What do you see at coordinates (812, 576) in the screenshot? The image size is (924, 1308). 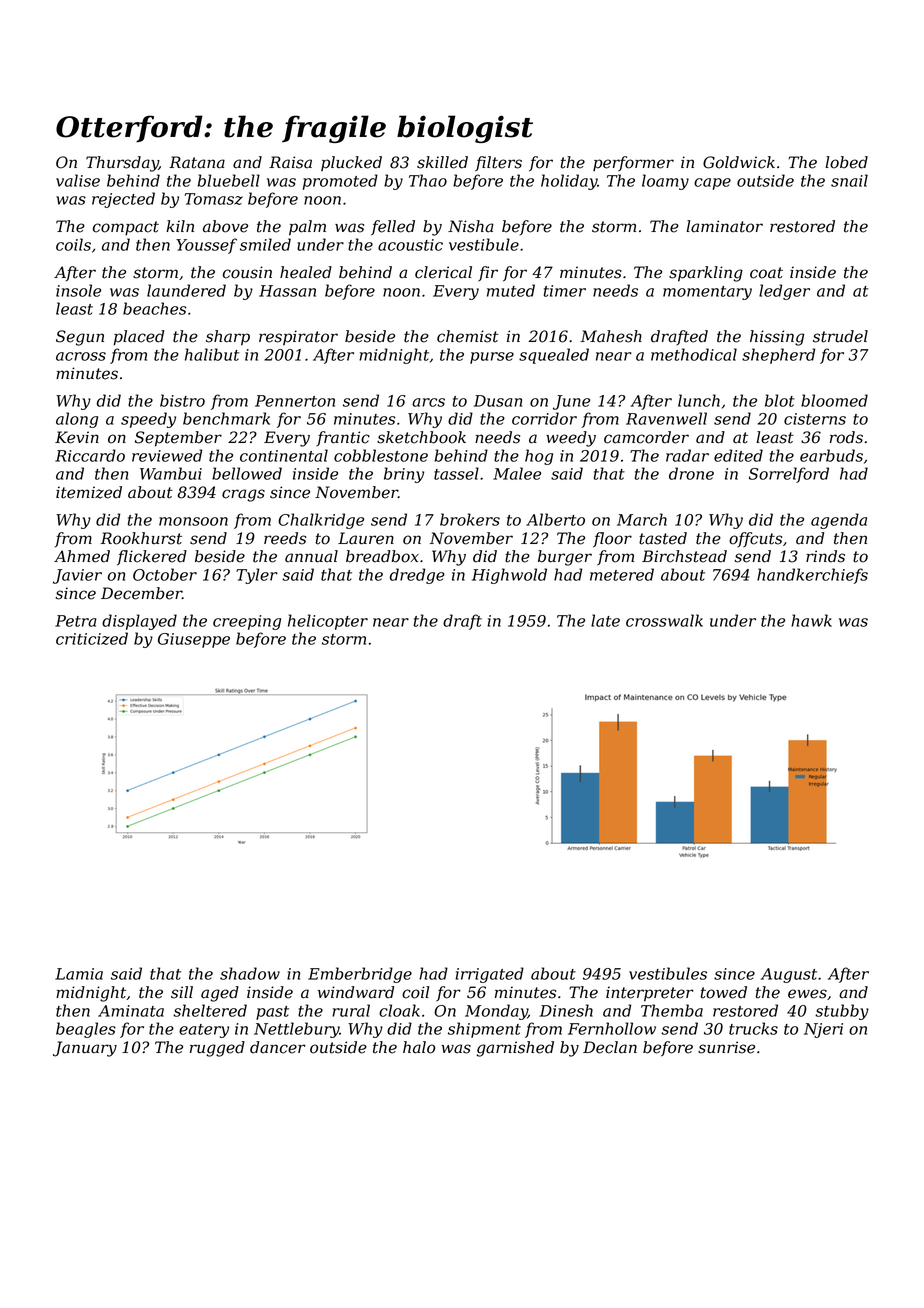 I see `handkerchiefs` at bounding box center [812, 576].
